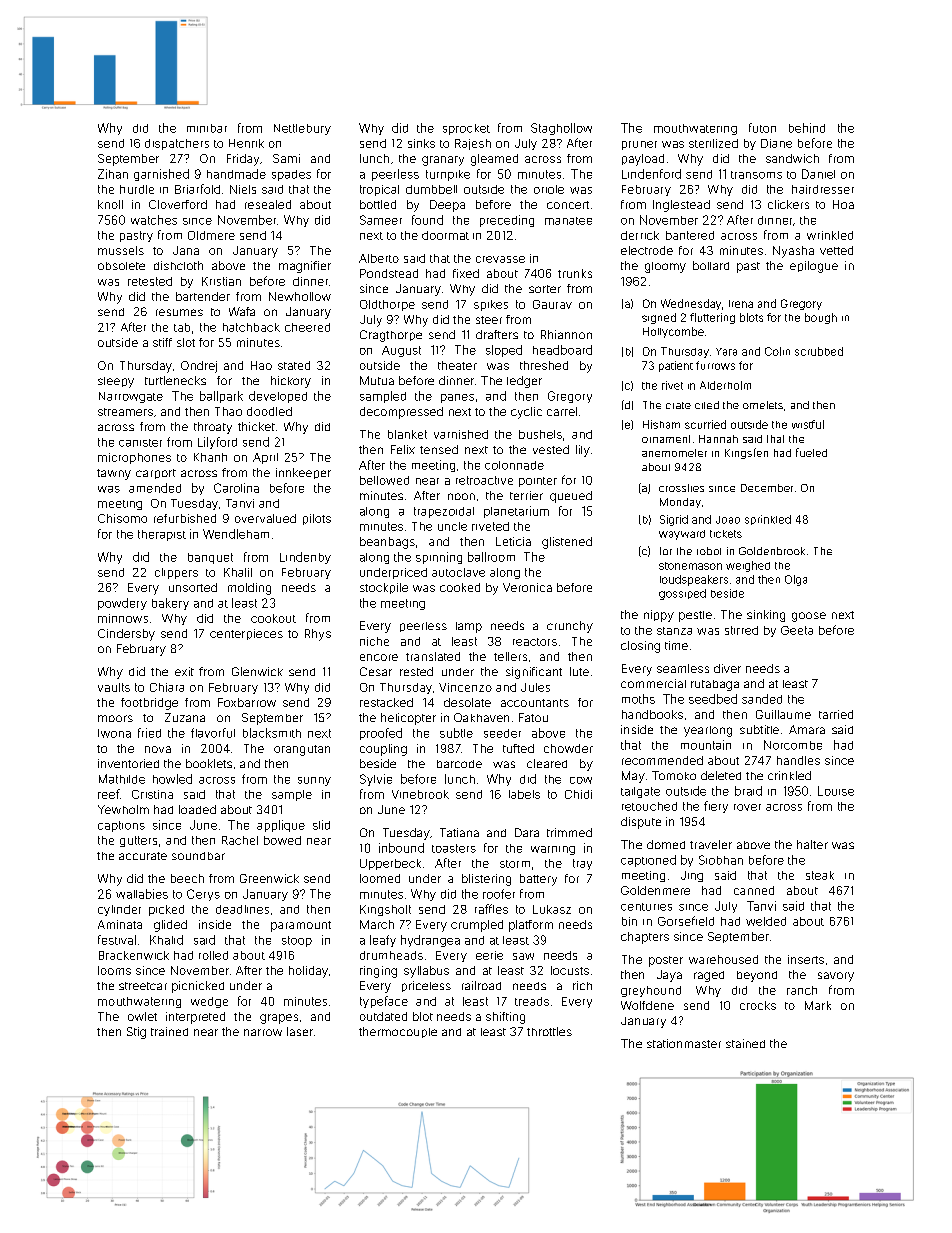 The height and width of the image is (1233, 952). I want to click on Kristian, so click(221, 281).
